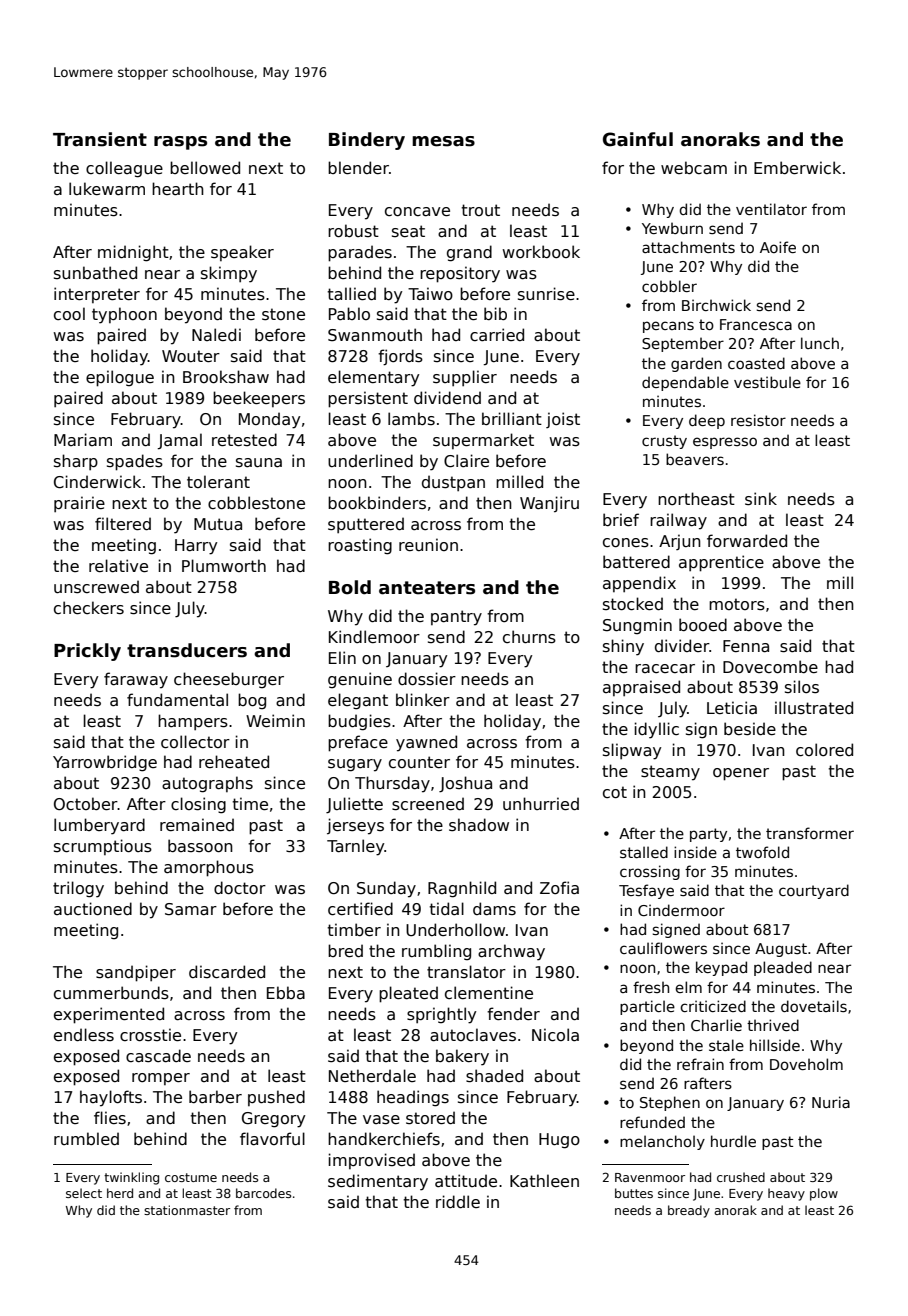  I want to click on cool, so click(69, 313).
